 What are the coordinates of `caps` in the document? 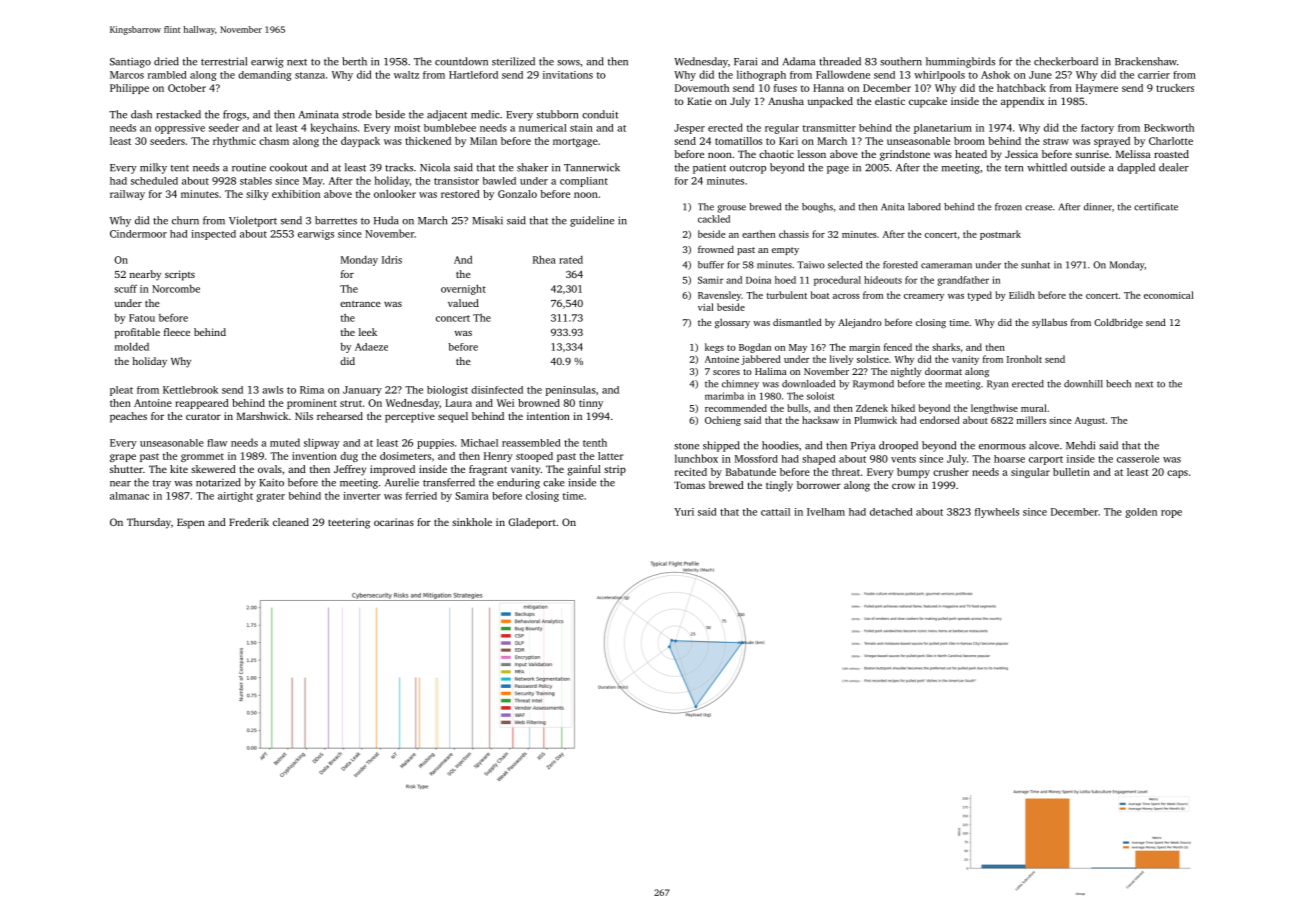 It's located at (1177, 474).
